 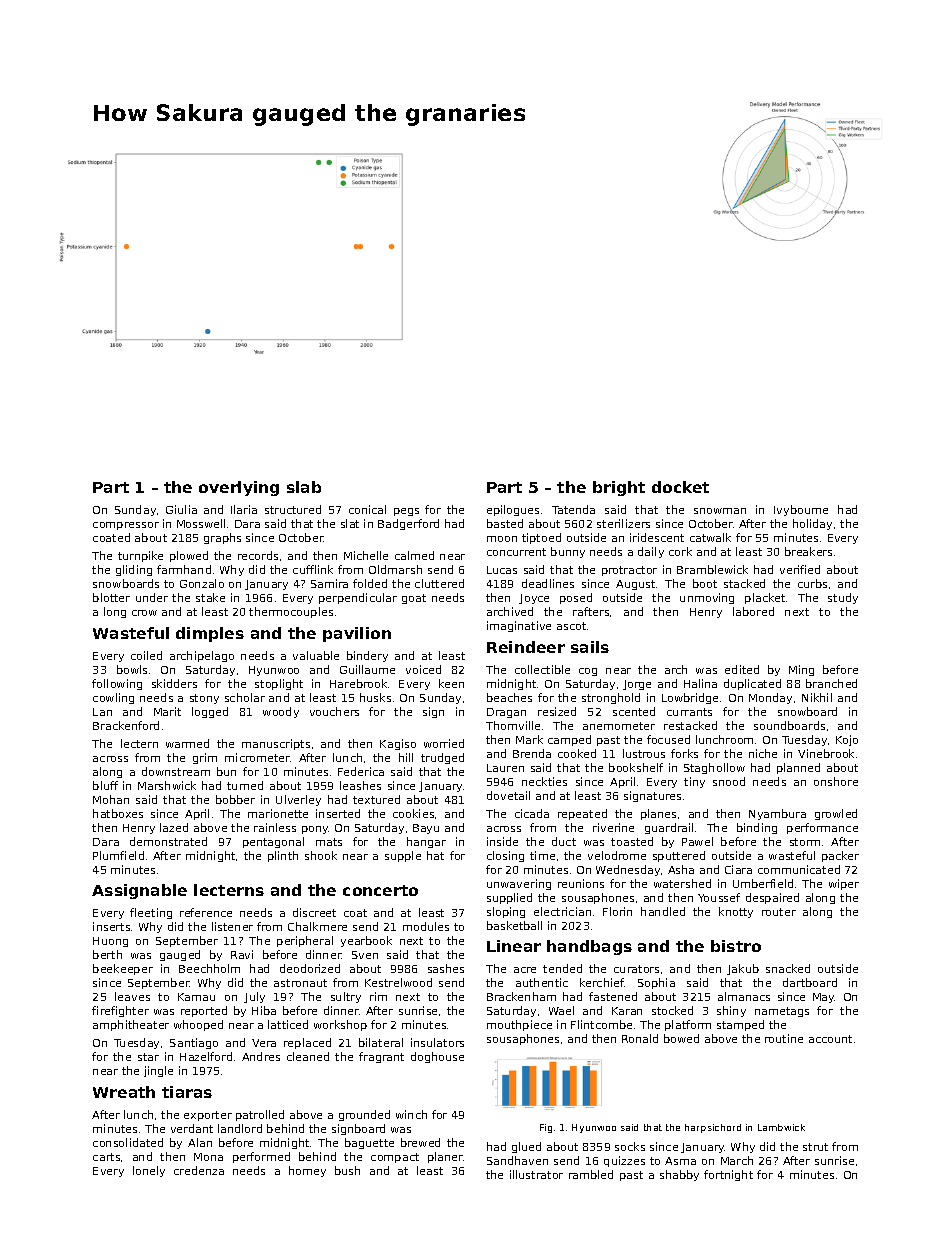 What do you see at coordinates (149, 1171) in the screenshot?
I see `lonely` at bounding box center [149, 1171].
